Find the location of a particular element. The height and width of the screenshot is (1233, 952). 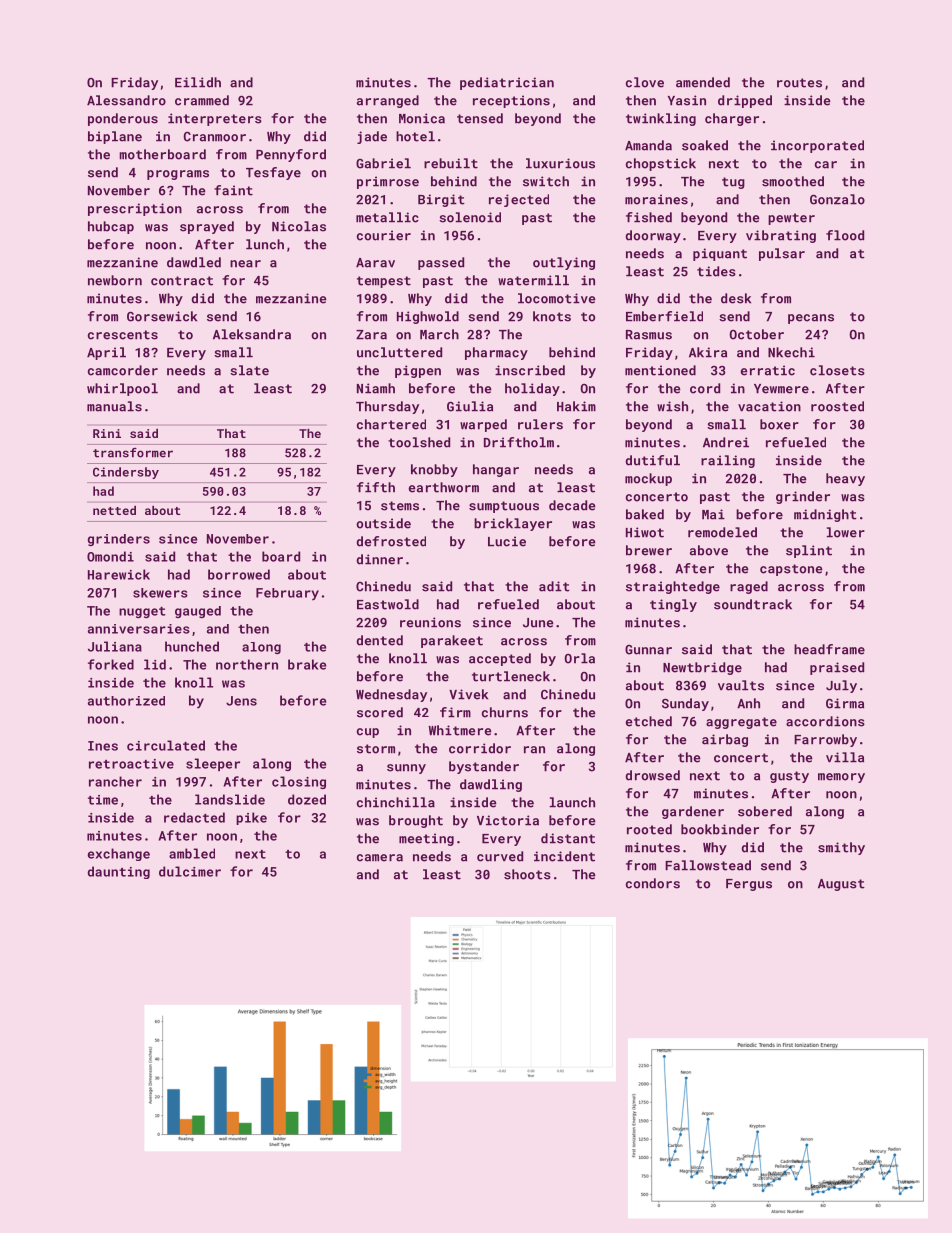

Eastwold is located at coordinates (388, 604).
